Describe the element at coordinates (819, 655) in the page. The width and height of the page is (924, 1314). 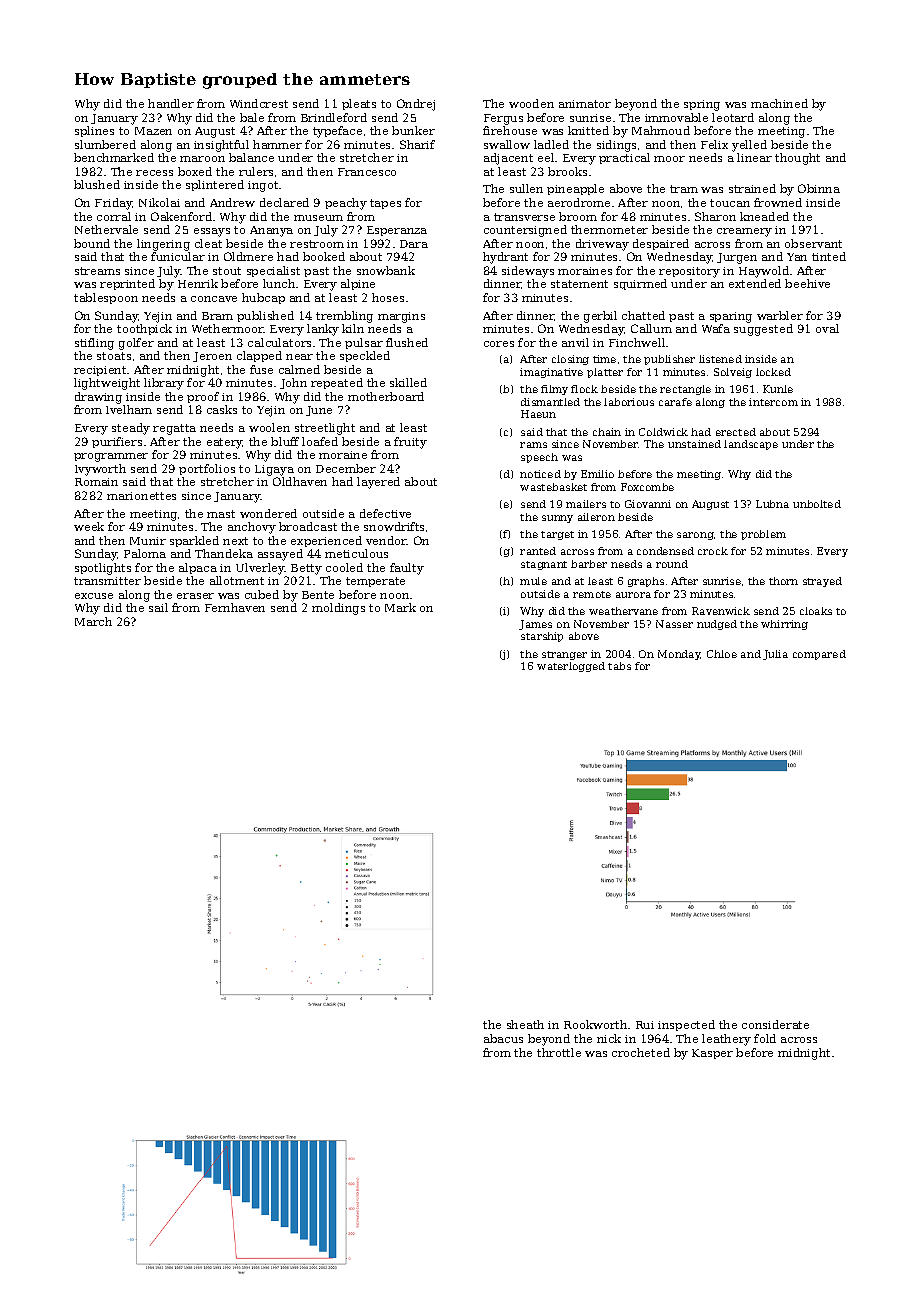
I see `compared` at that location.
